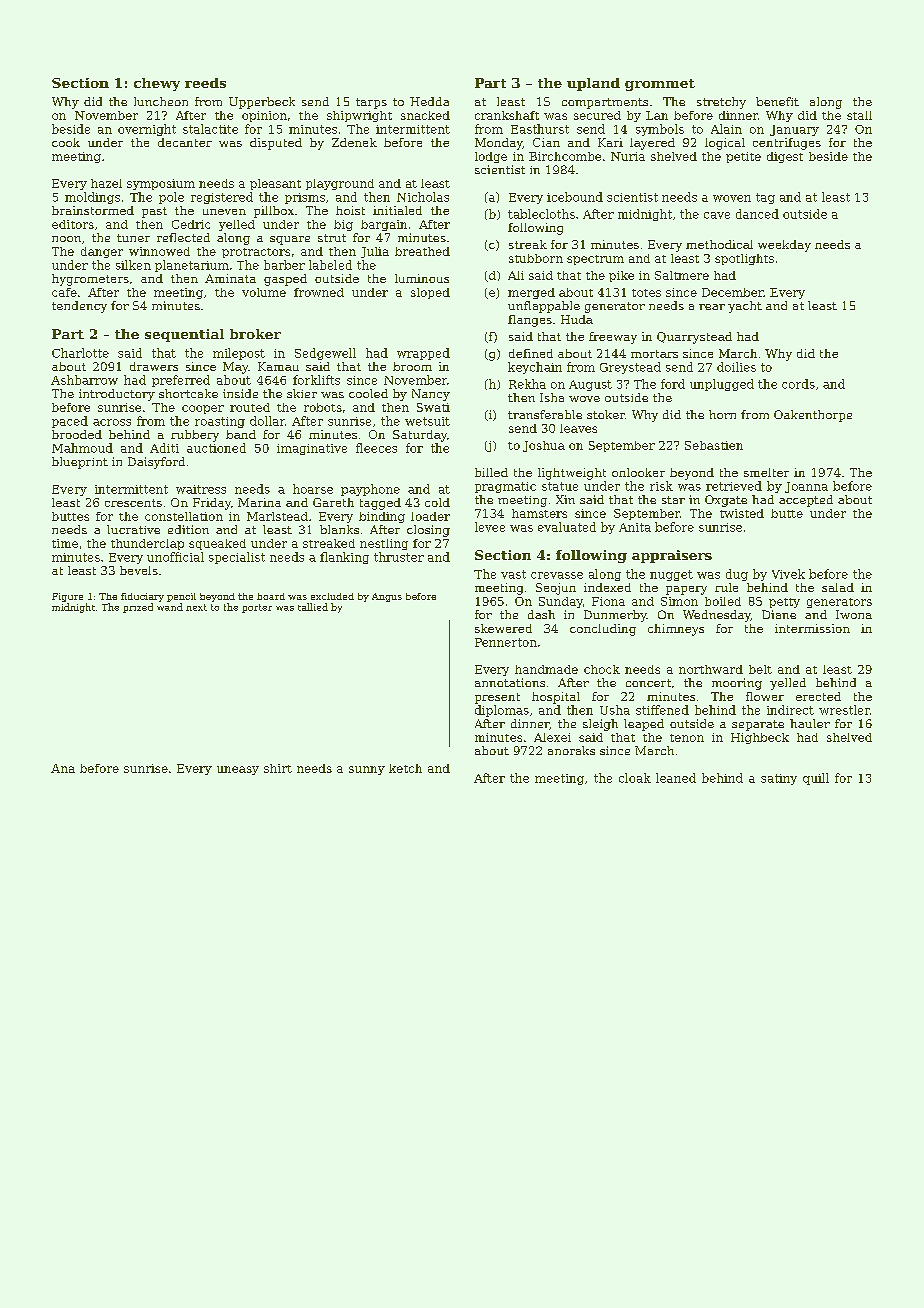 The height and width of the document is (1308, 924). I want to click on wrestler, so click(844, 710).
